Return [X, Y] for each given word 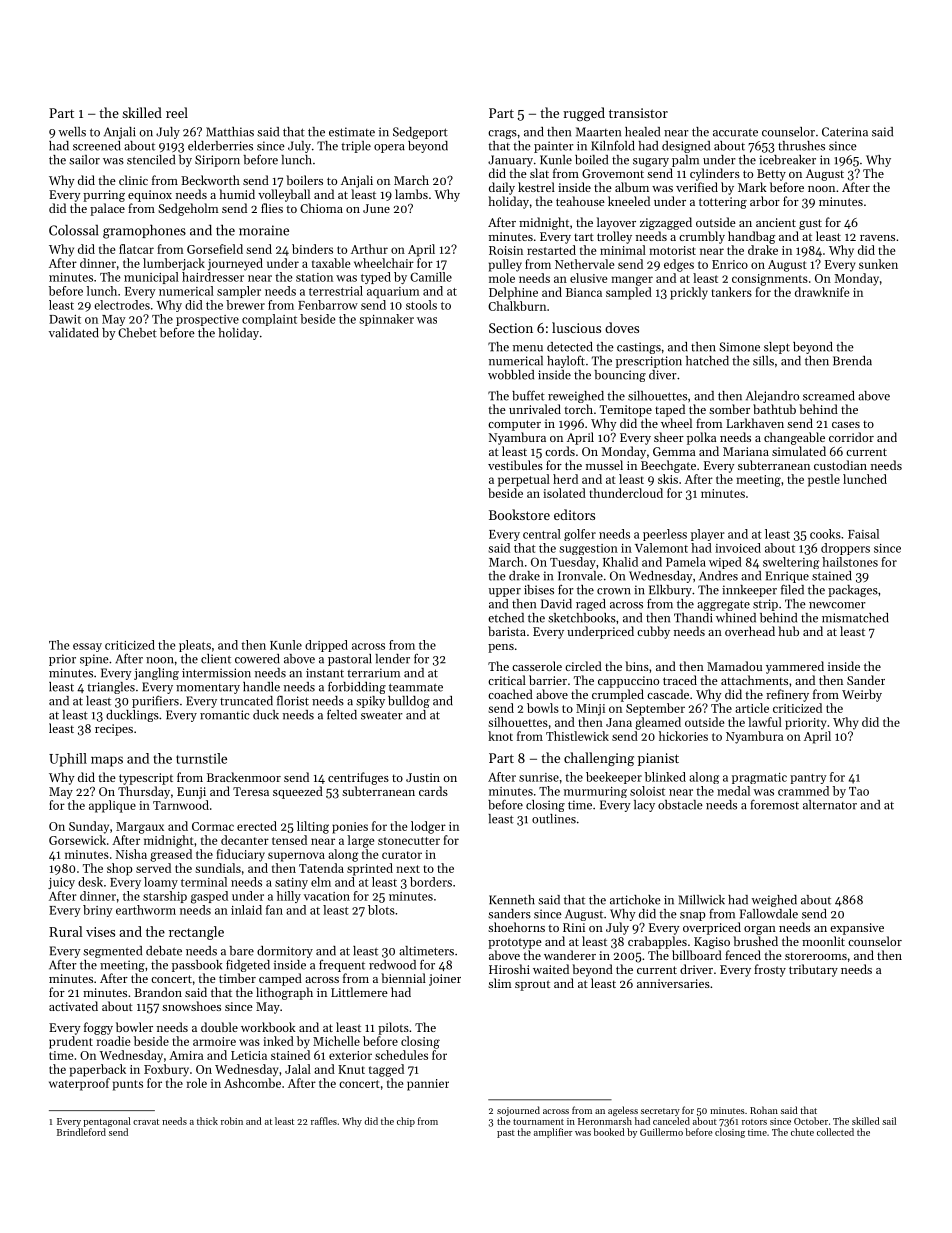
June [376, 208]
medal [733, 791]
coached [510, 694]
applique [112, 806]
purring [104, 196]
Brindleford [81, 1132]
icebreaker [787, 160]
